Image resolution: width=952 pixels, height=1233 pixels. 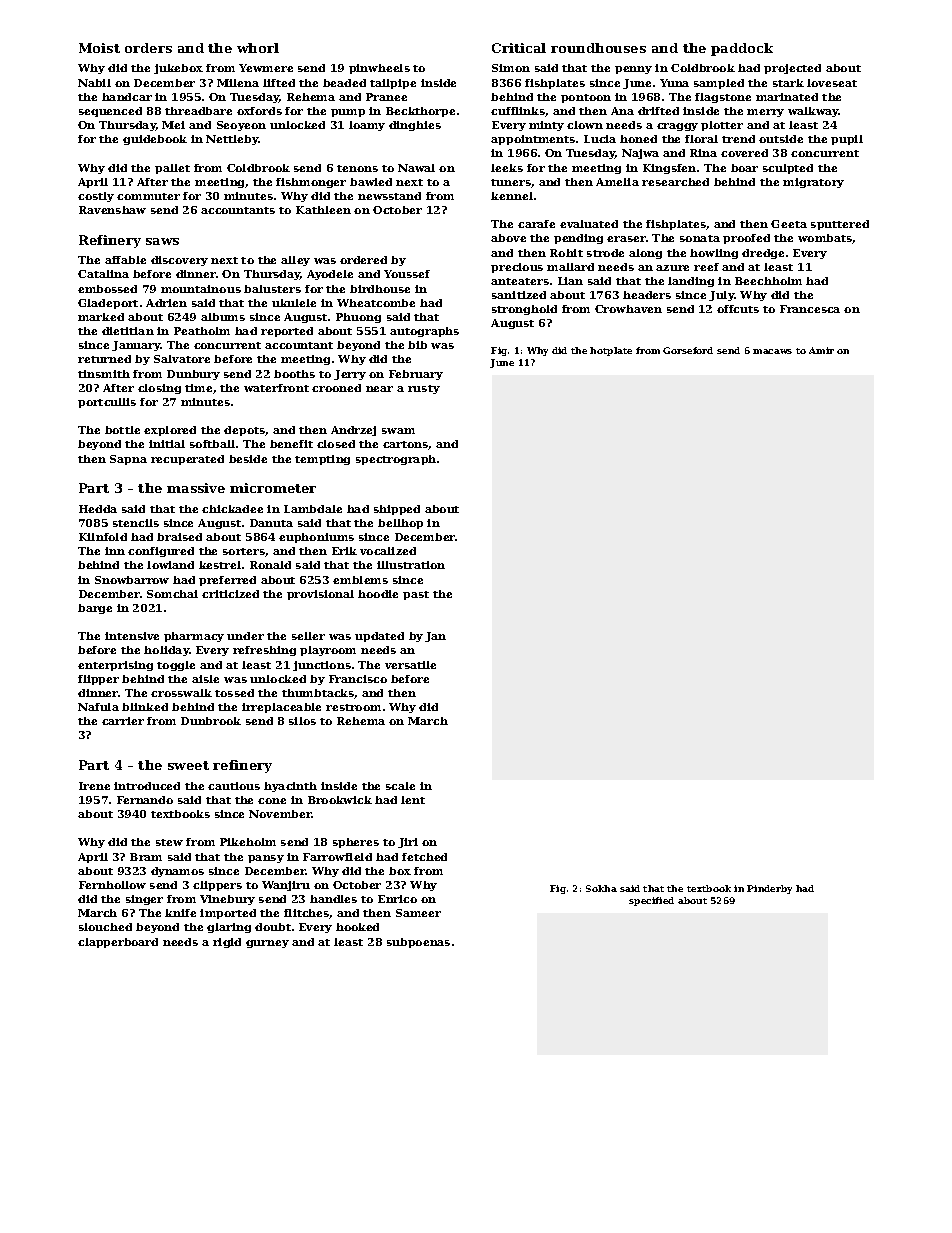 I want to click on pinwheels, so click(x=379, y=69).
